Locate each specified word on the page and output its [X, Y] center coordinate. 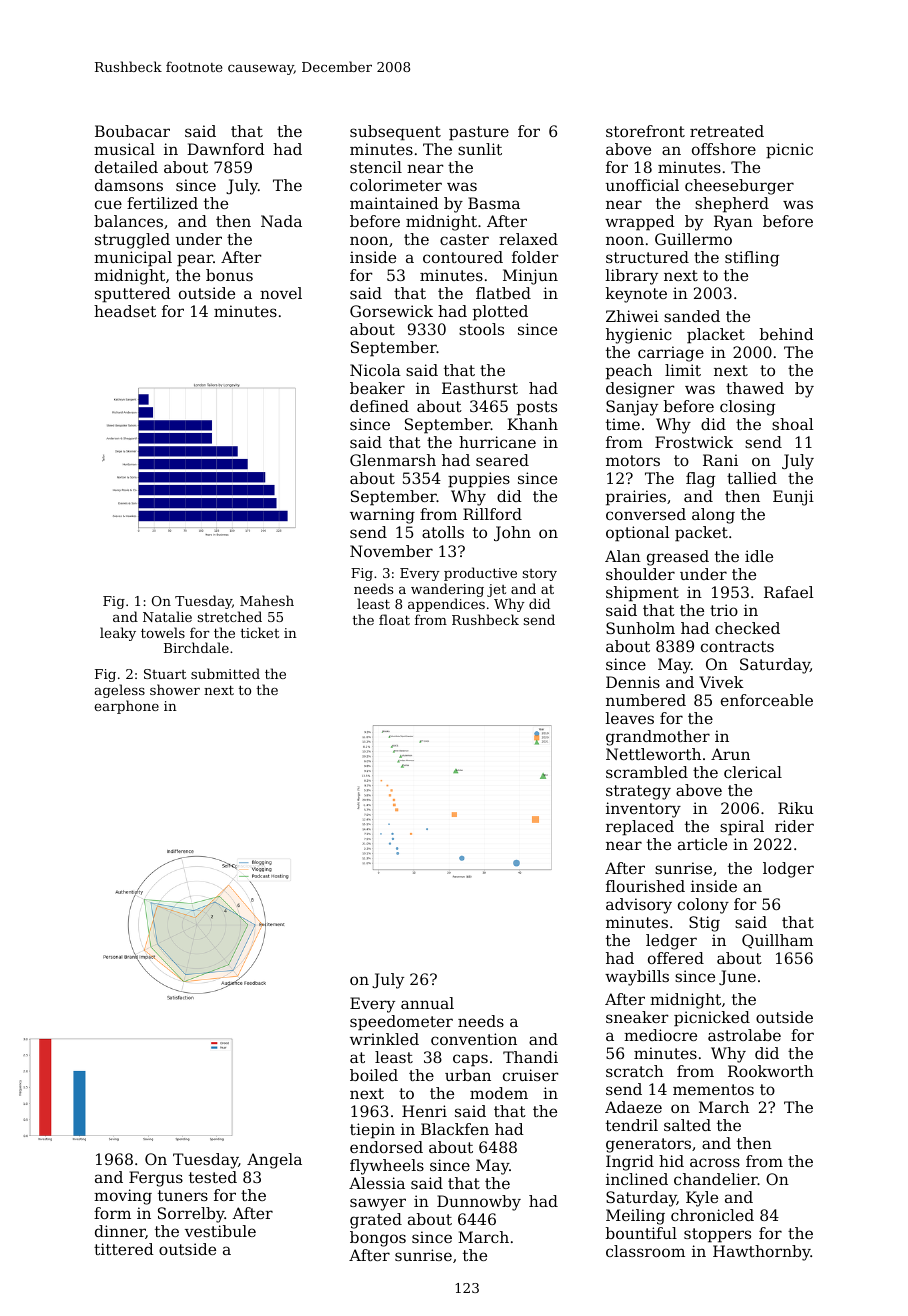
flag [700, 480]
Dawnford [226, 149]
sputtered [133, 295]
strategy [638, 792]
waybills [637, 978]
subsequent [395, 133]
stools [481, 329]
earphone [126, 707]
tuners [183, 1195]
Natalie [167, 616]
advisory [639, 906]
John [512, 533]
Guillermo [693, 239]
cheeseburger [739, 187]
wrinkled [384, 1039]
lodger [788, 870]
